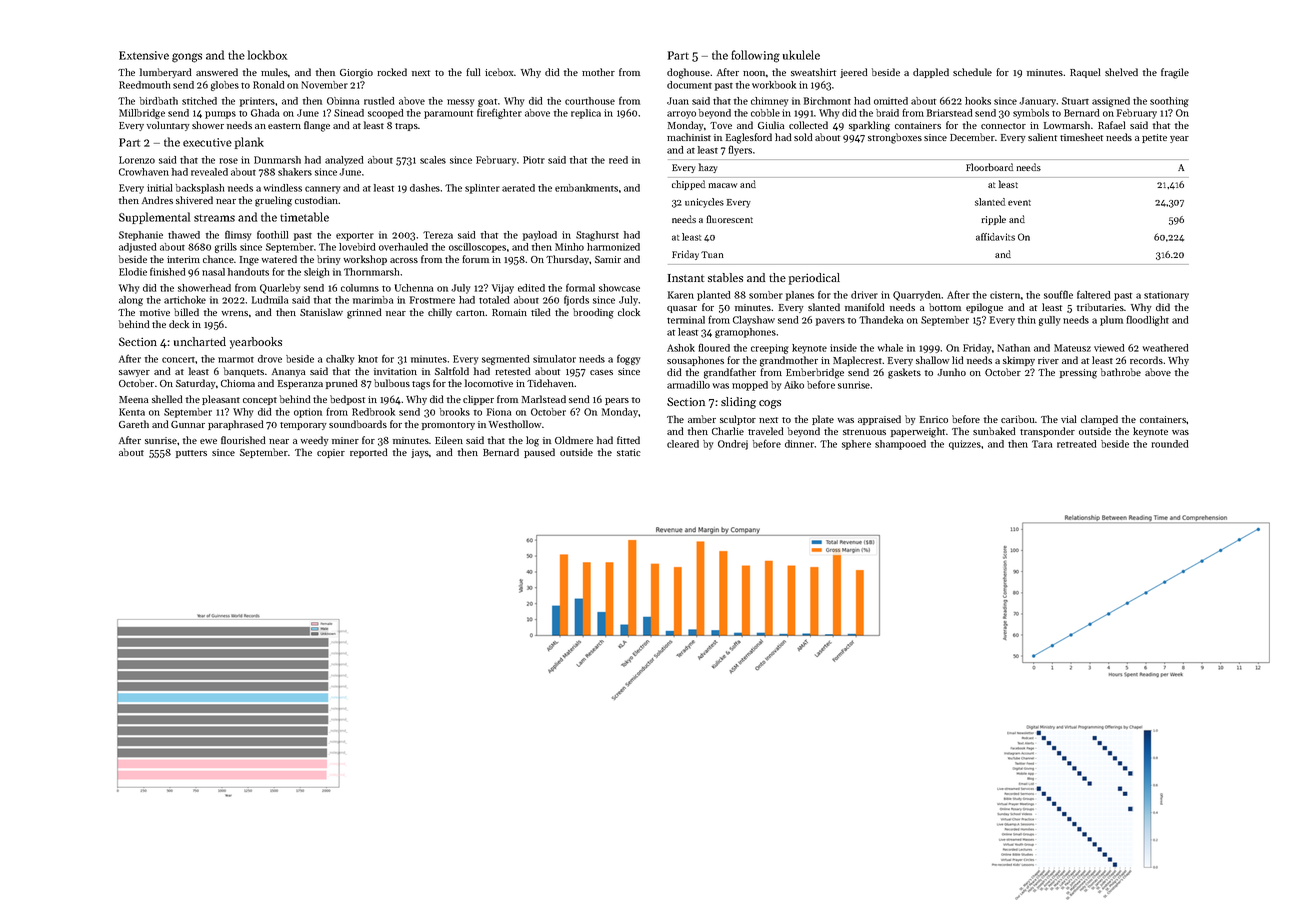 Image resolution: width=1308 pixels, height=924 pixels. What do you see at coordinates (178, 360) in the screenshot?
I see `concert` at bounding box center [178, 360].
